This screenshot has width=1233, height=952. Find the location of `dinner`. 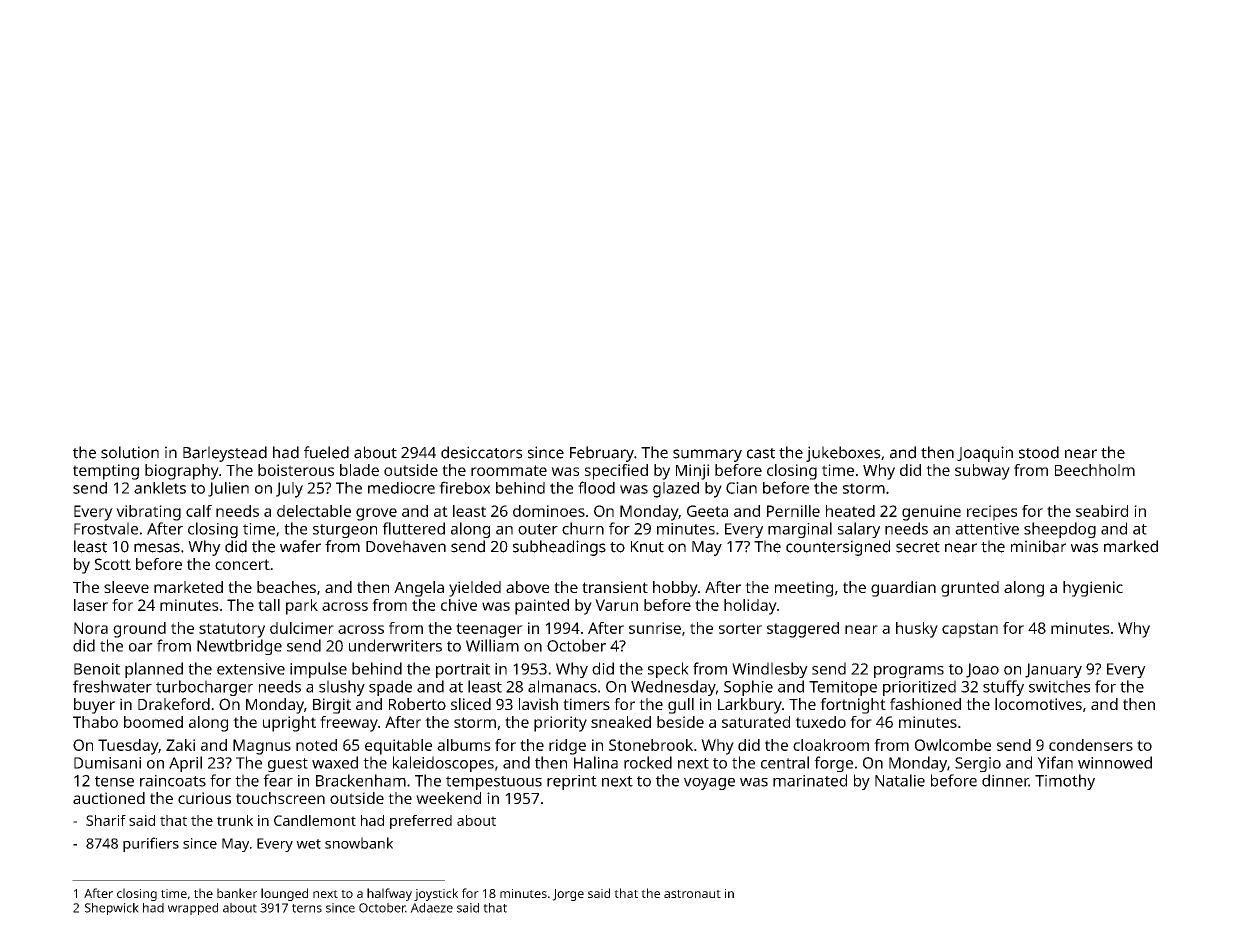

dinner is located at coordinates (1005, 780).
